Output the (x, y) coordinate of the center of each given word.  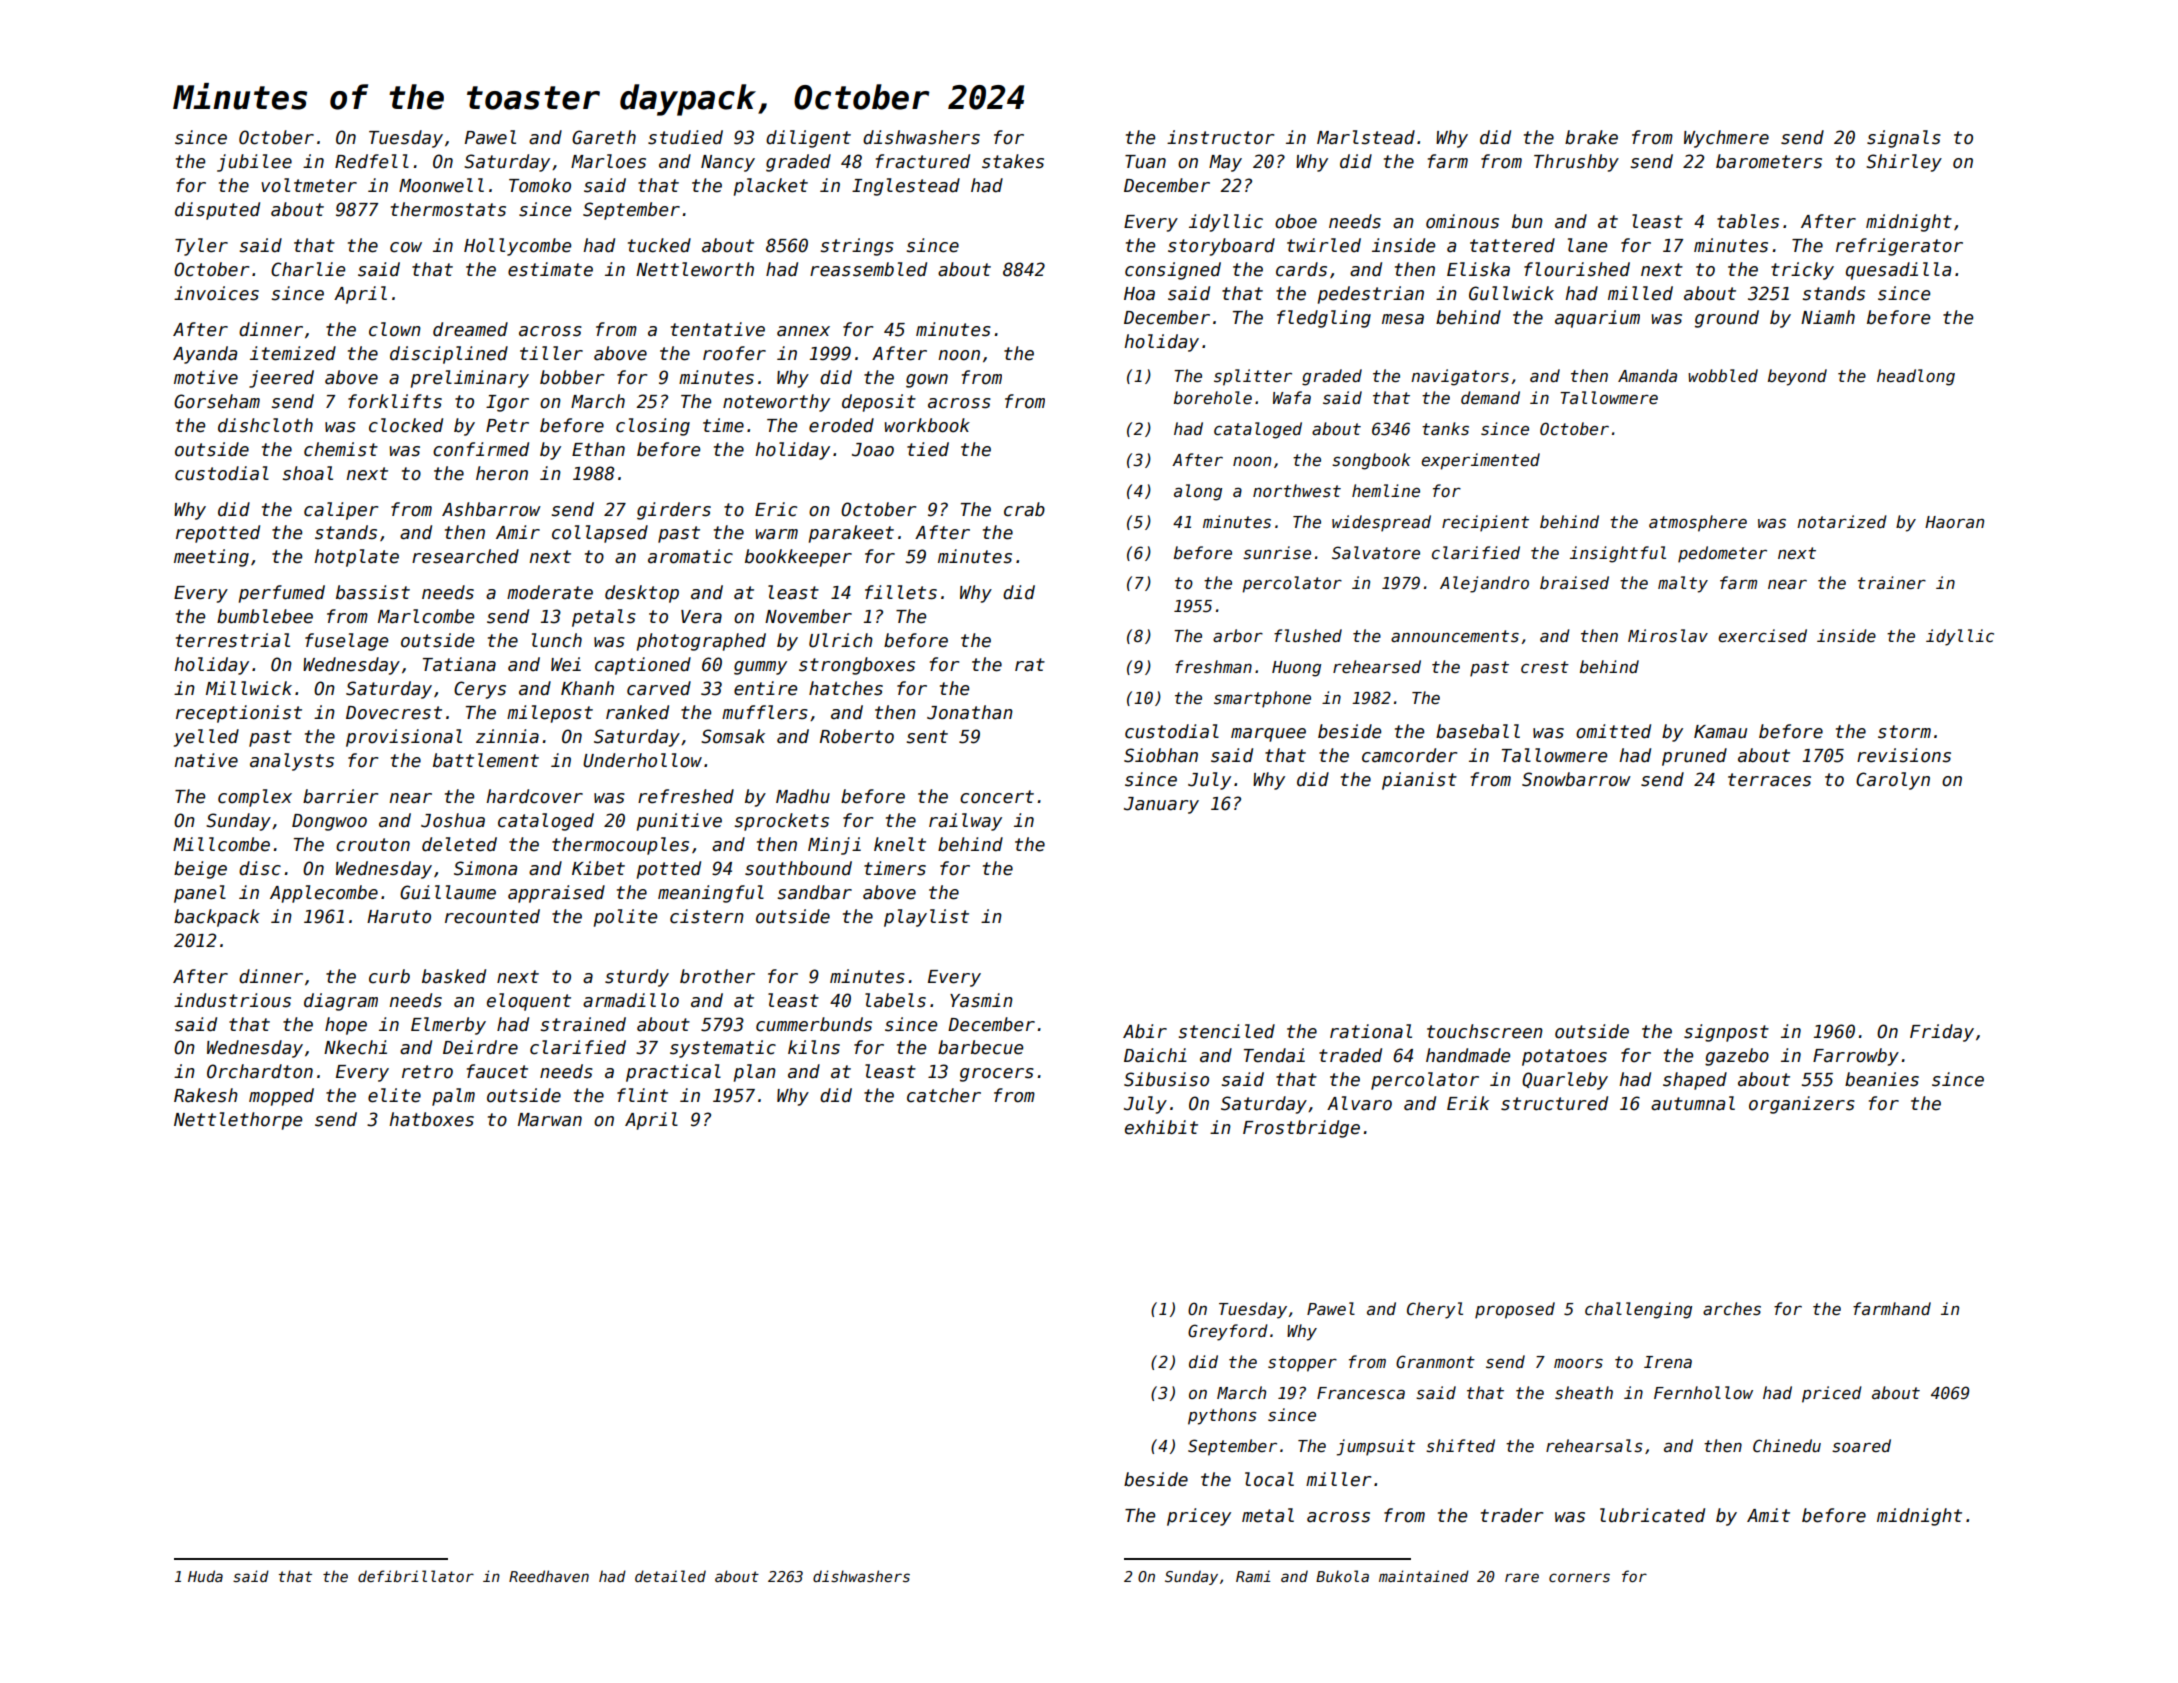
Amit (1768, 1515)
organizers (1802, 1105)
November (808, 616)
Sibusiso (1166, 1079)
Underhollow (642, 760)
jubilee (254, 163)
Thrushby (1576, 163)
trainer (1892, 582)
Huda (205, 1576)
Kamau (1720, 732)
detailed (670, 1576)
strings (857, 247)
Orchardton (260, 1071)
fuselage (346, 642)
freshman (1213, 666)
